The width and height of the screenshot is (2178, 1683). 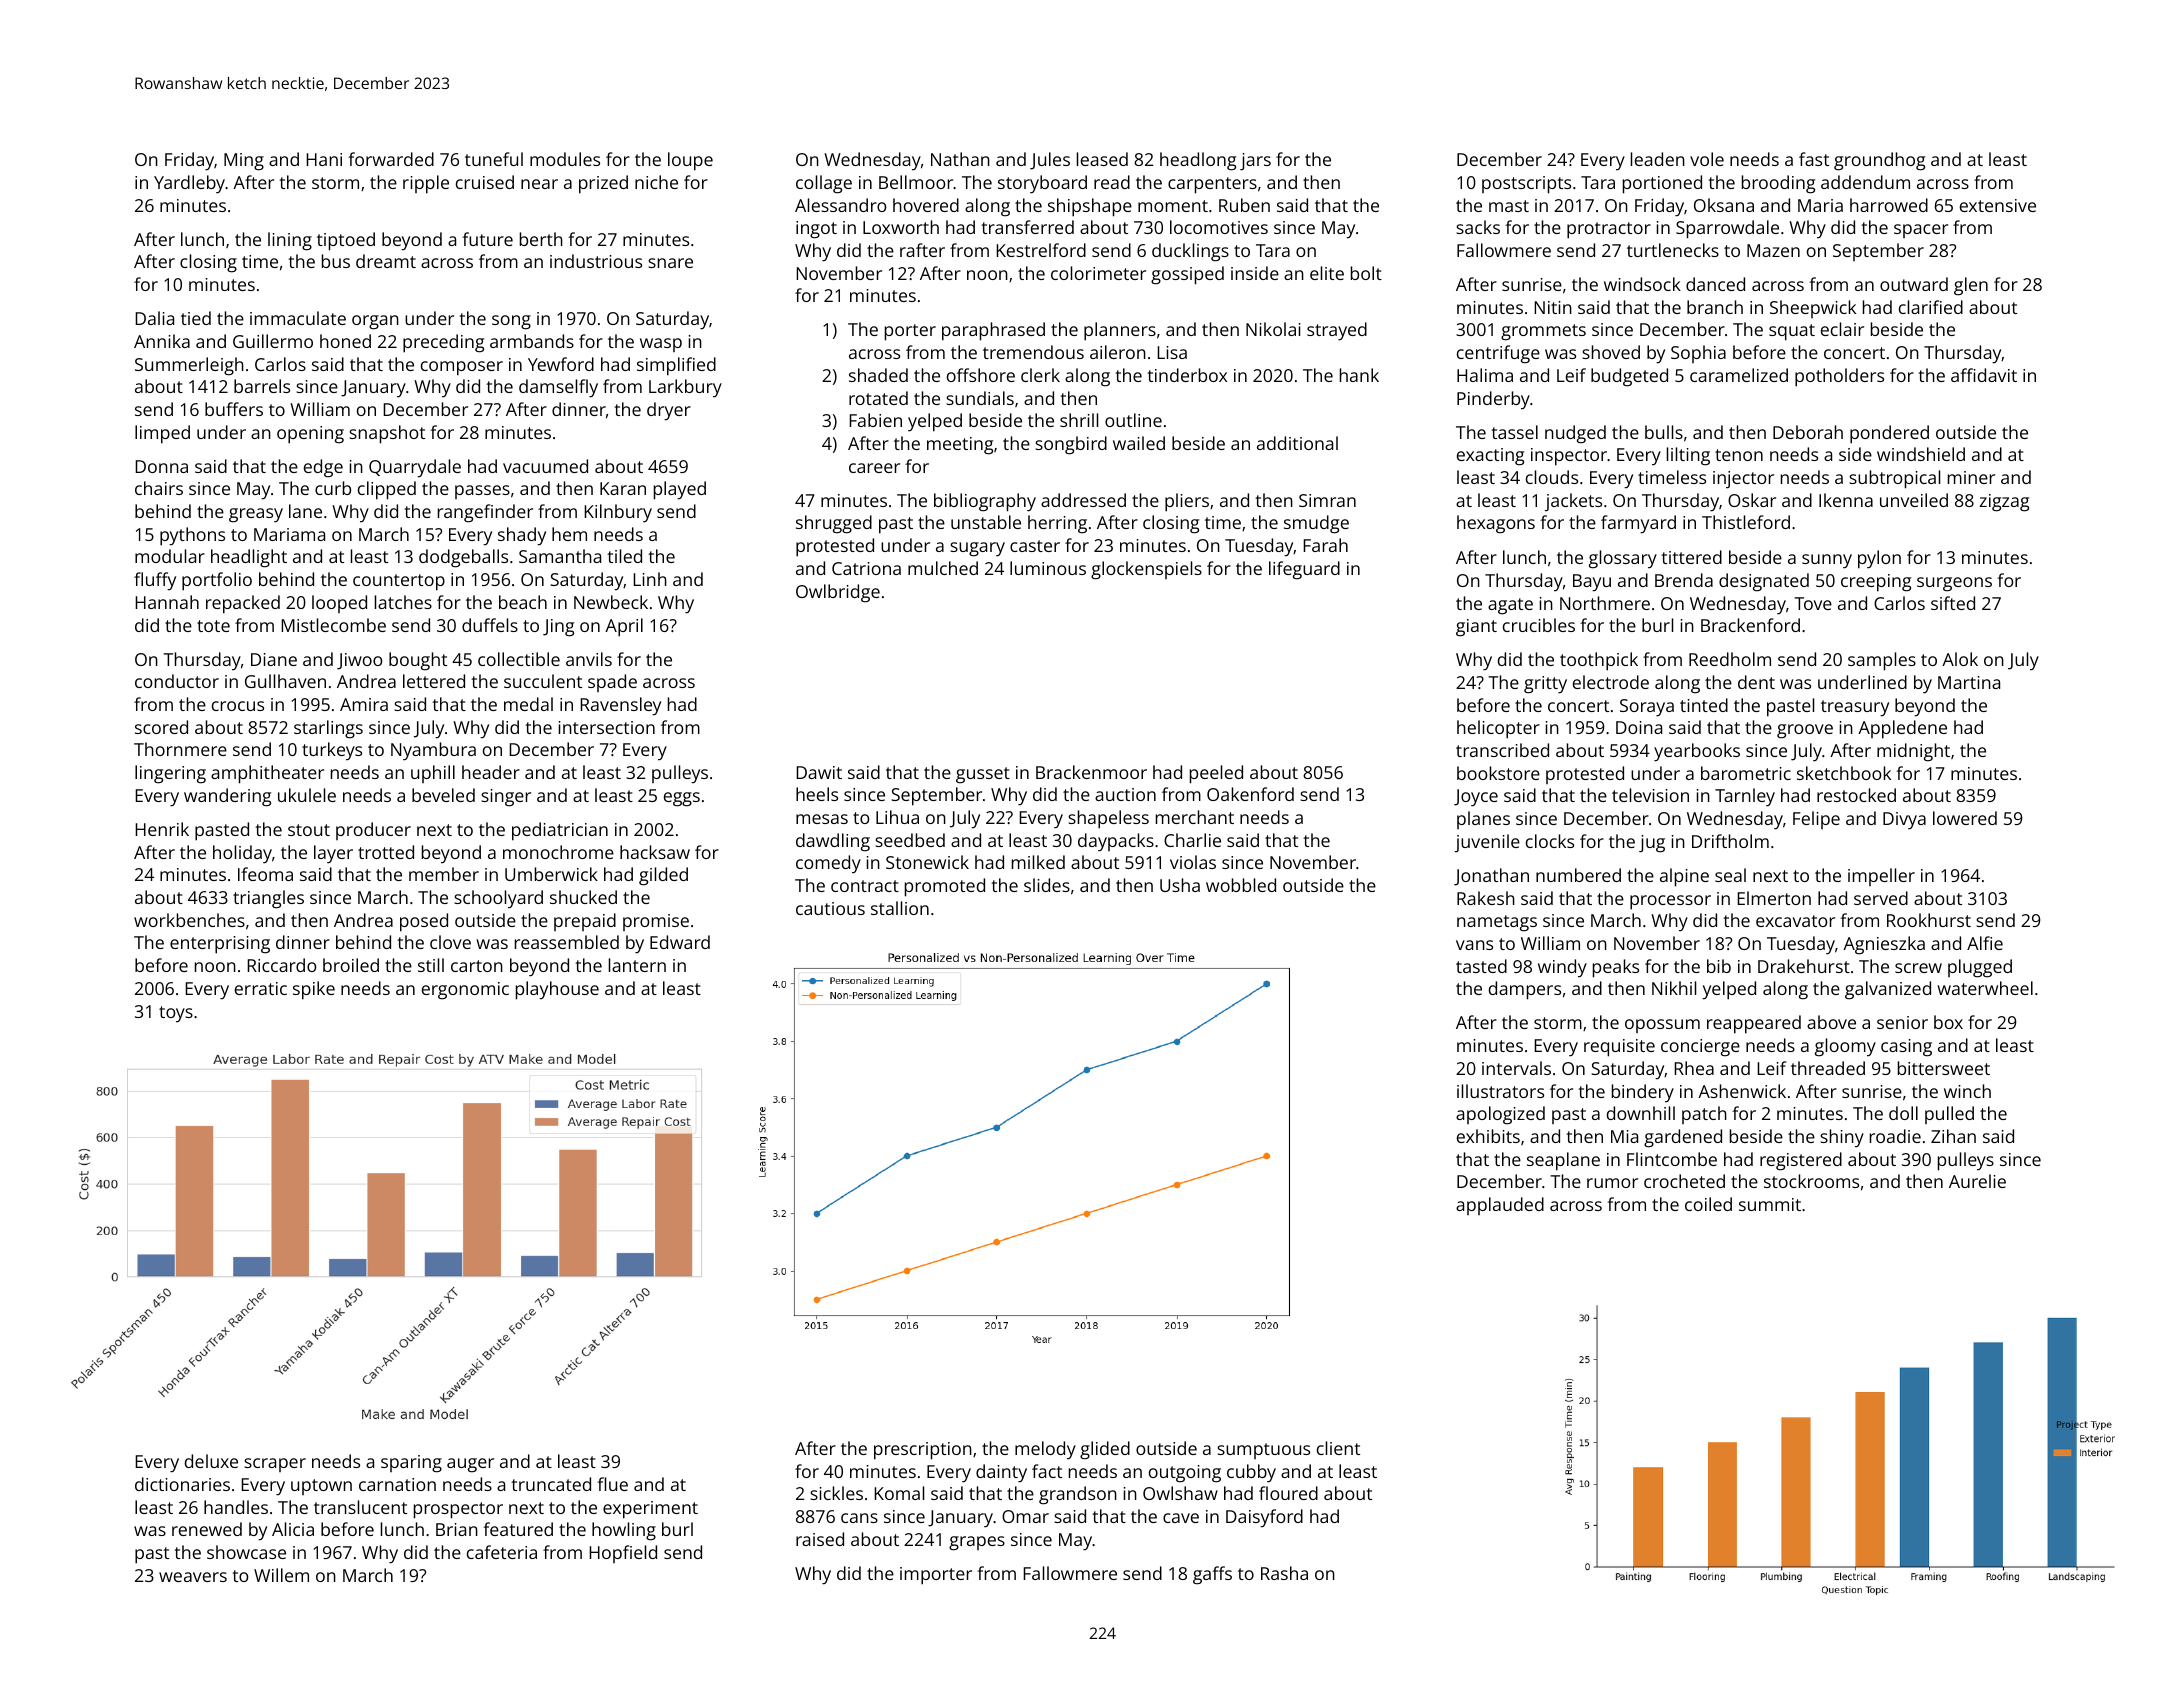 What do you see at coordinates (1255, 162) in the screenshot?
I see `jars` at bounding box center [1255, 162].
